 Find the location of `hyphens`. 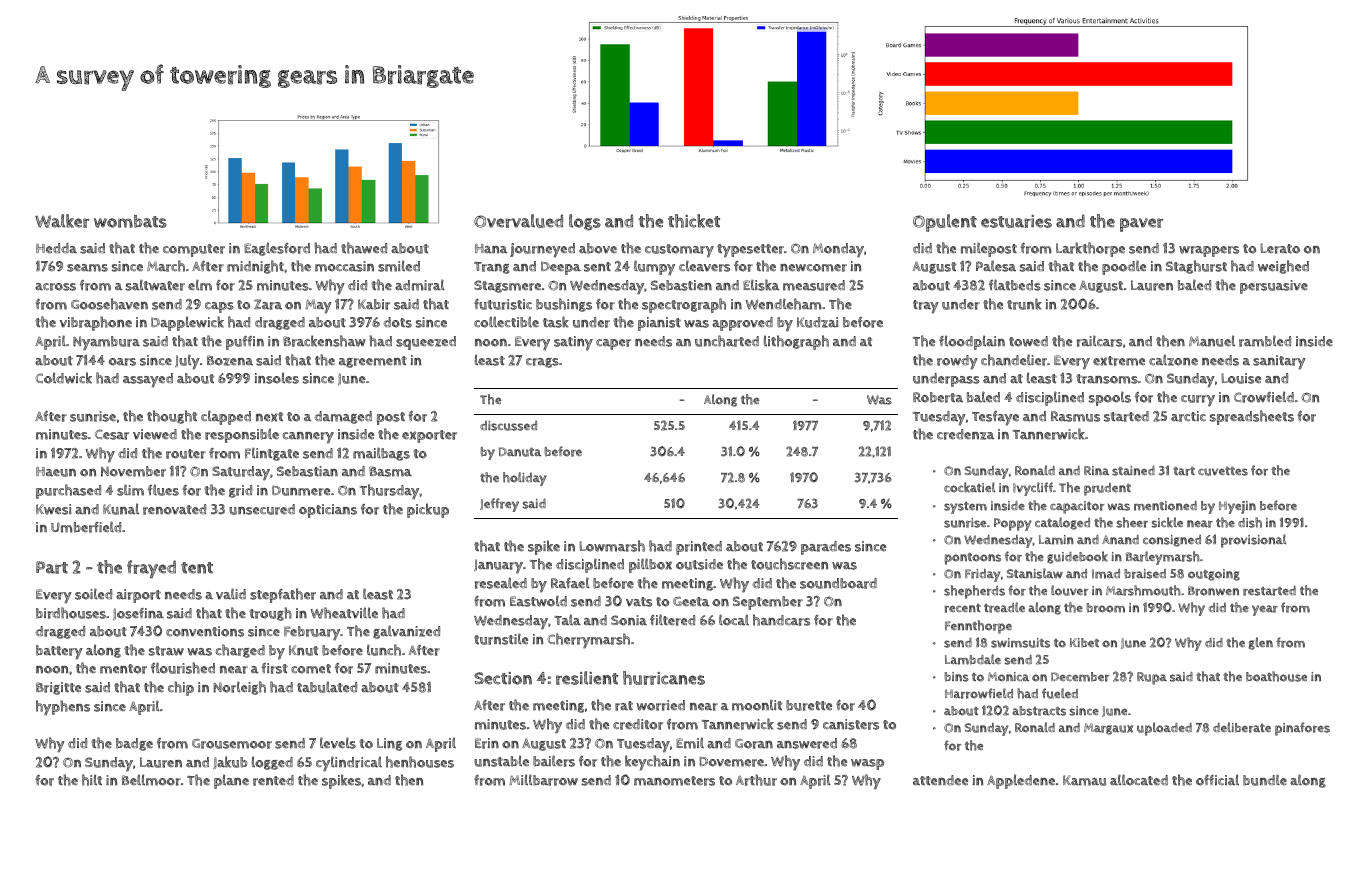

hyphens is located at coordinates (63, 708).
